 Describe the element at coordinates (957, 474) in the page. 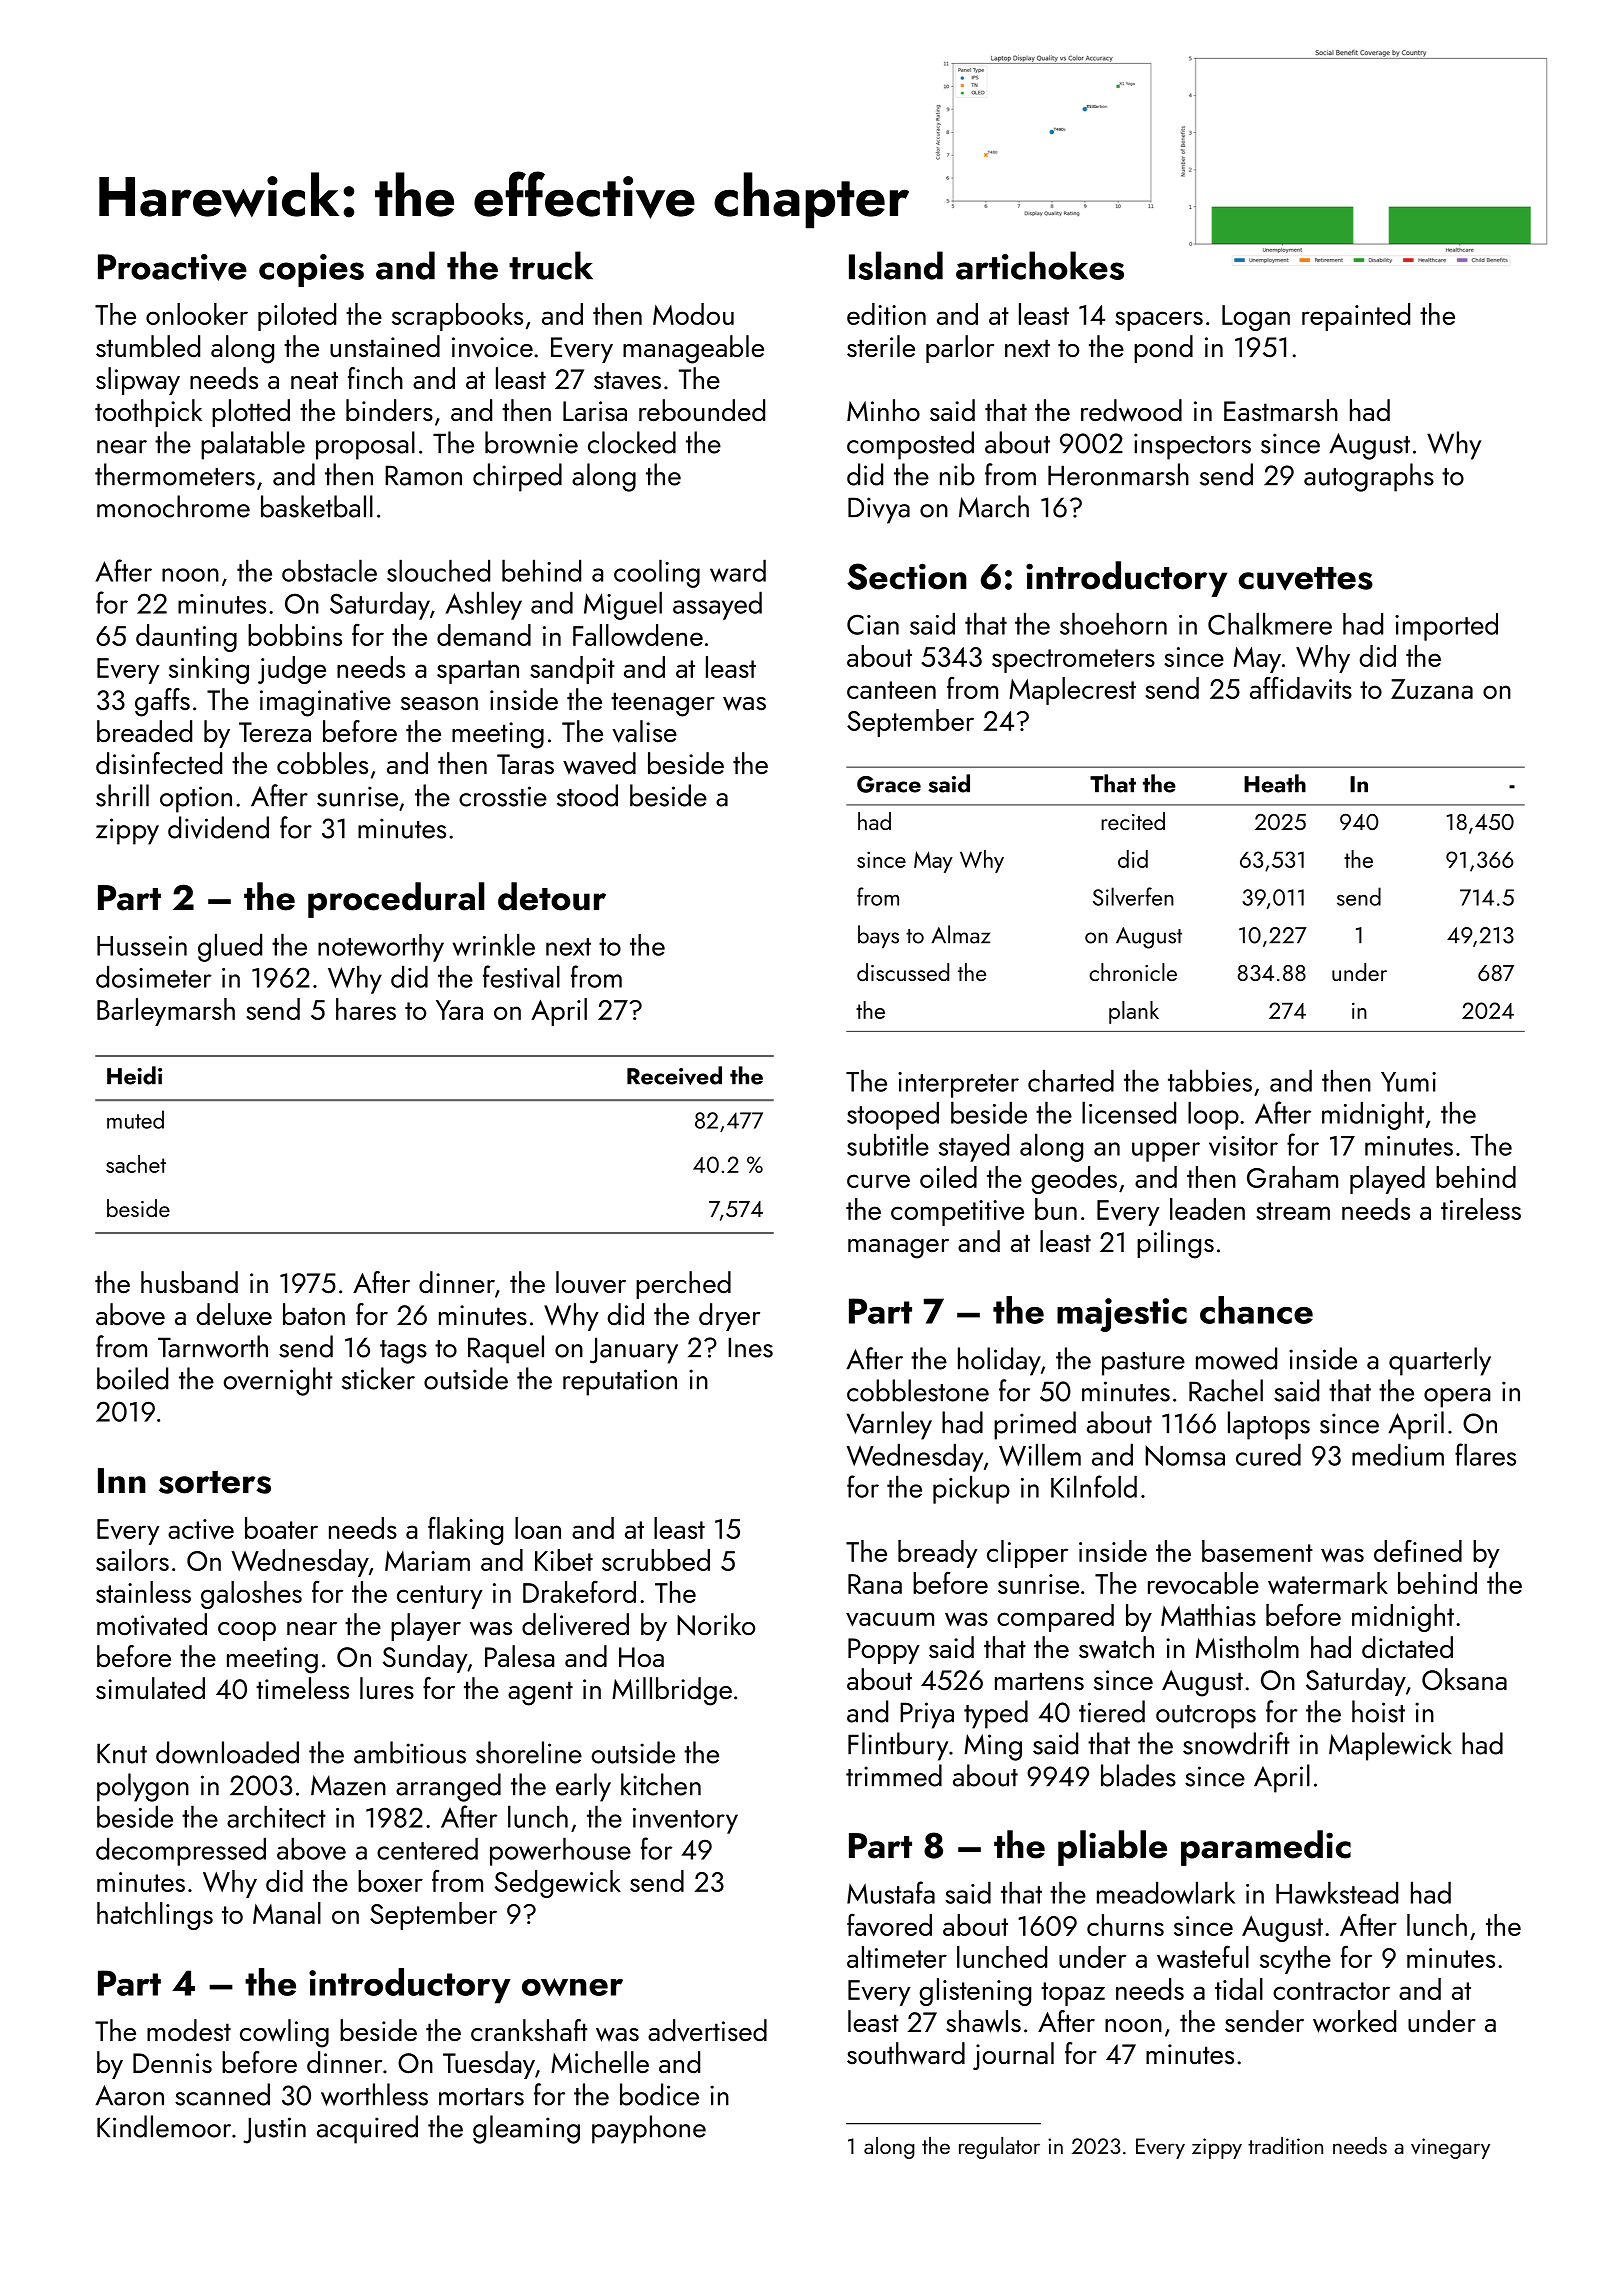

I see `nib` at that location.
